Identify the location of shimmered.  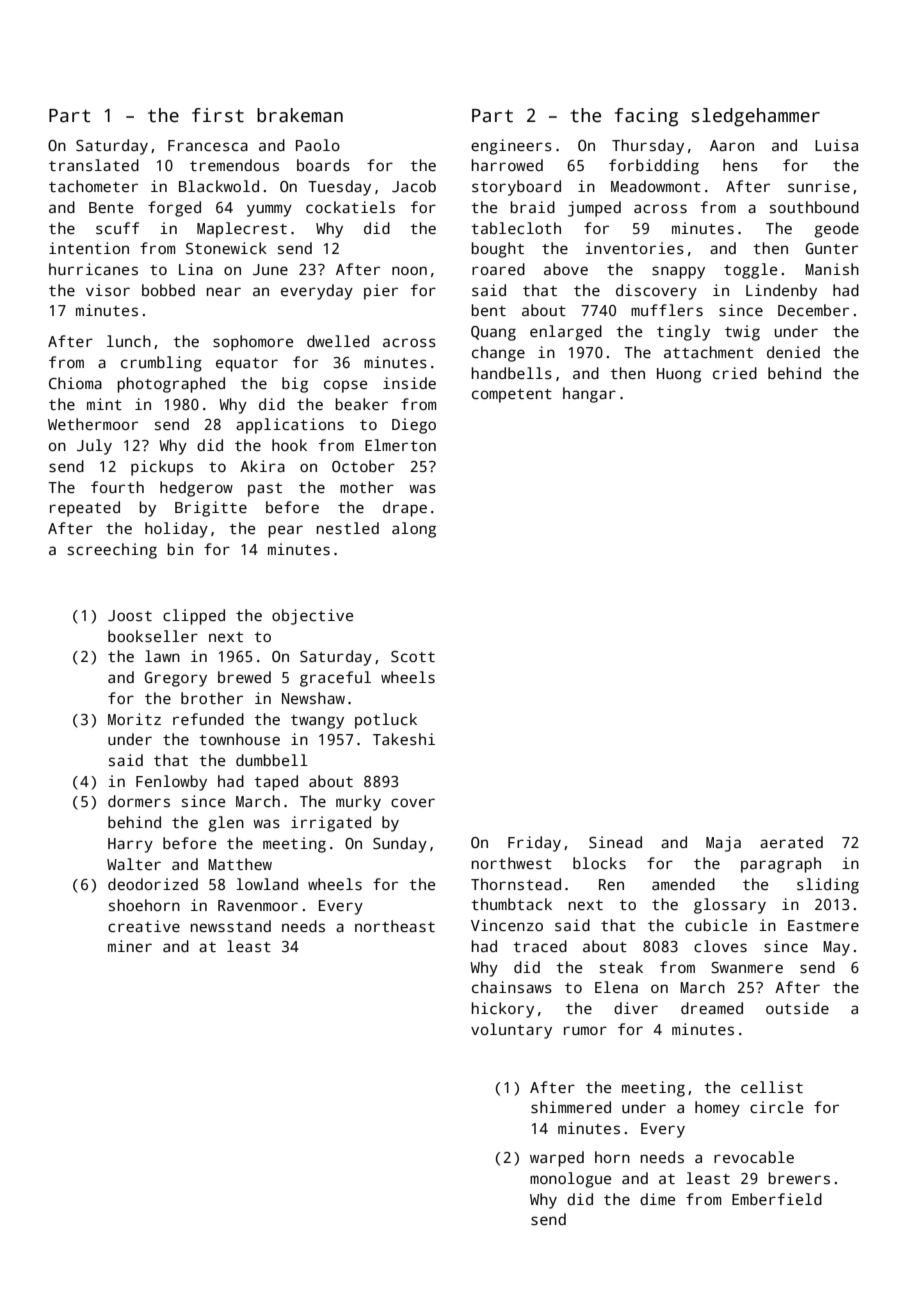
(571, 1107).
